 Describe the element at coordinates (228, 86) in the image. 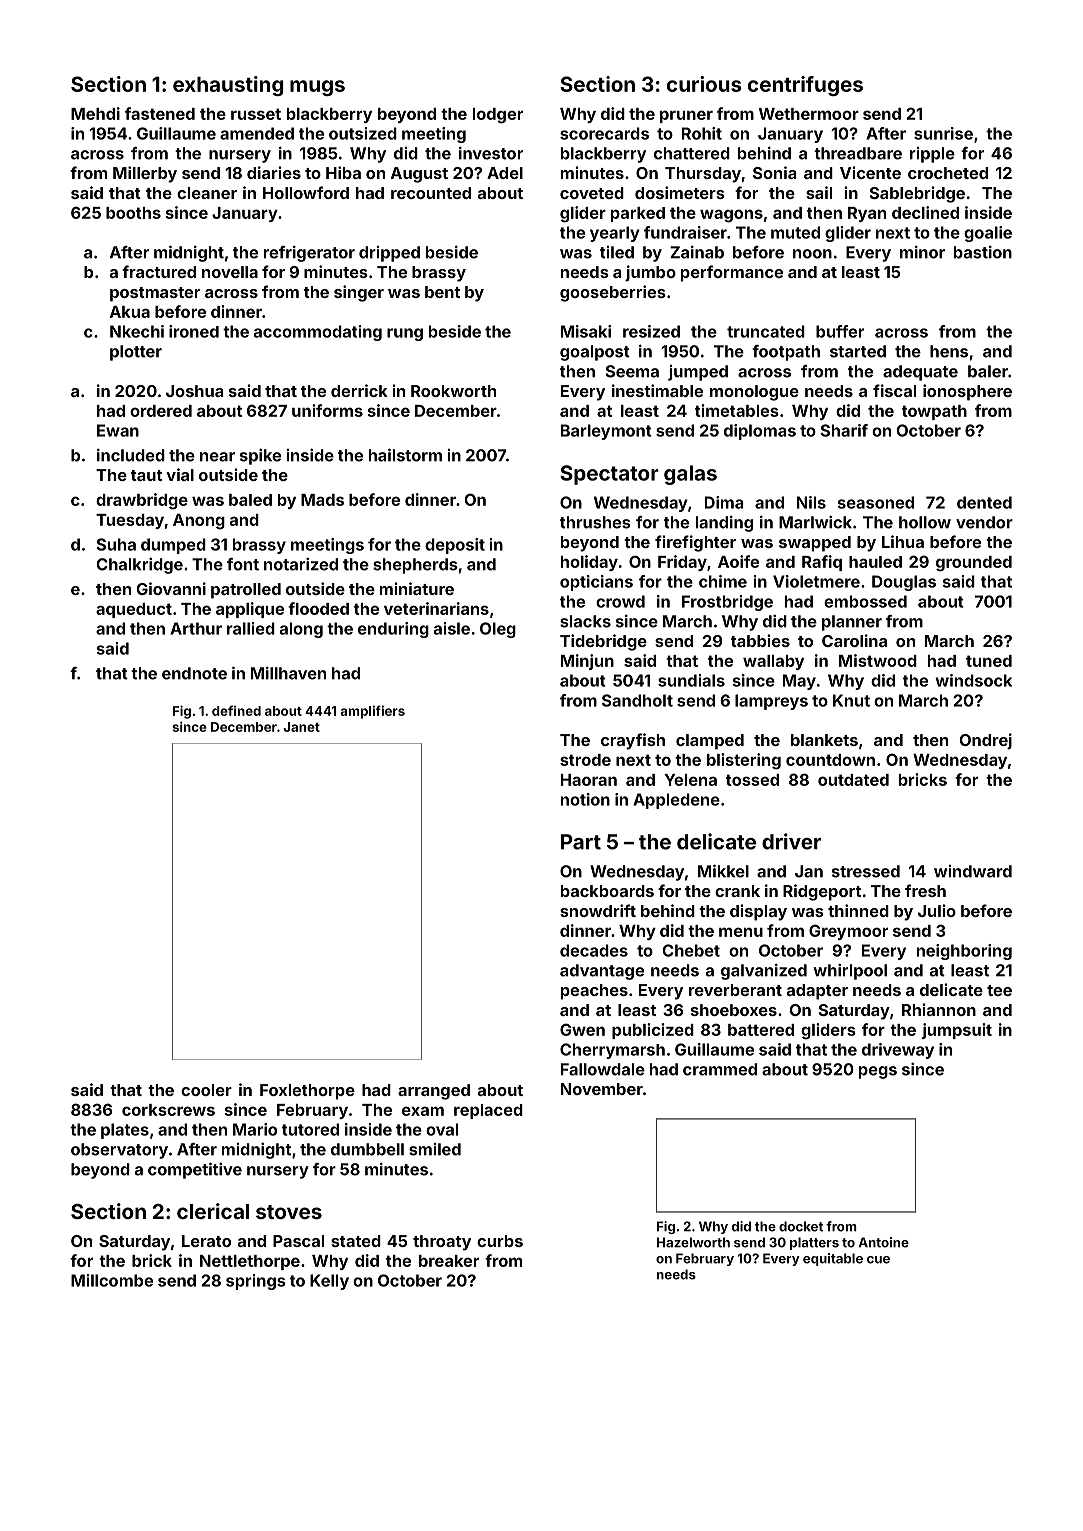

I see `exhausting` at that location.
